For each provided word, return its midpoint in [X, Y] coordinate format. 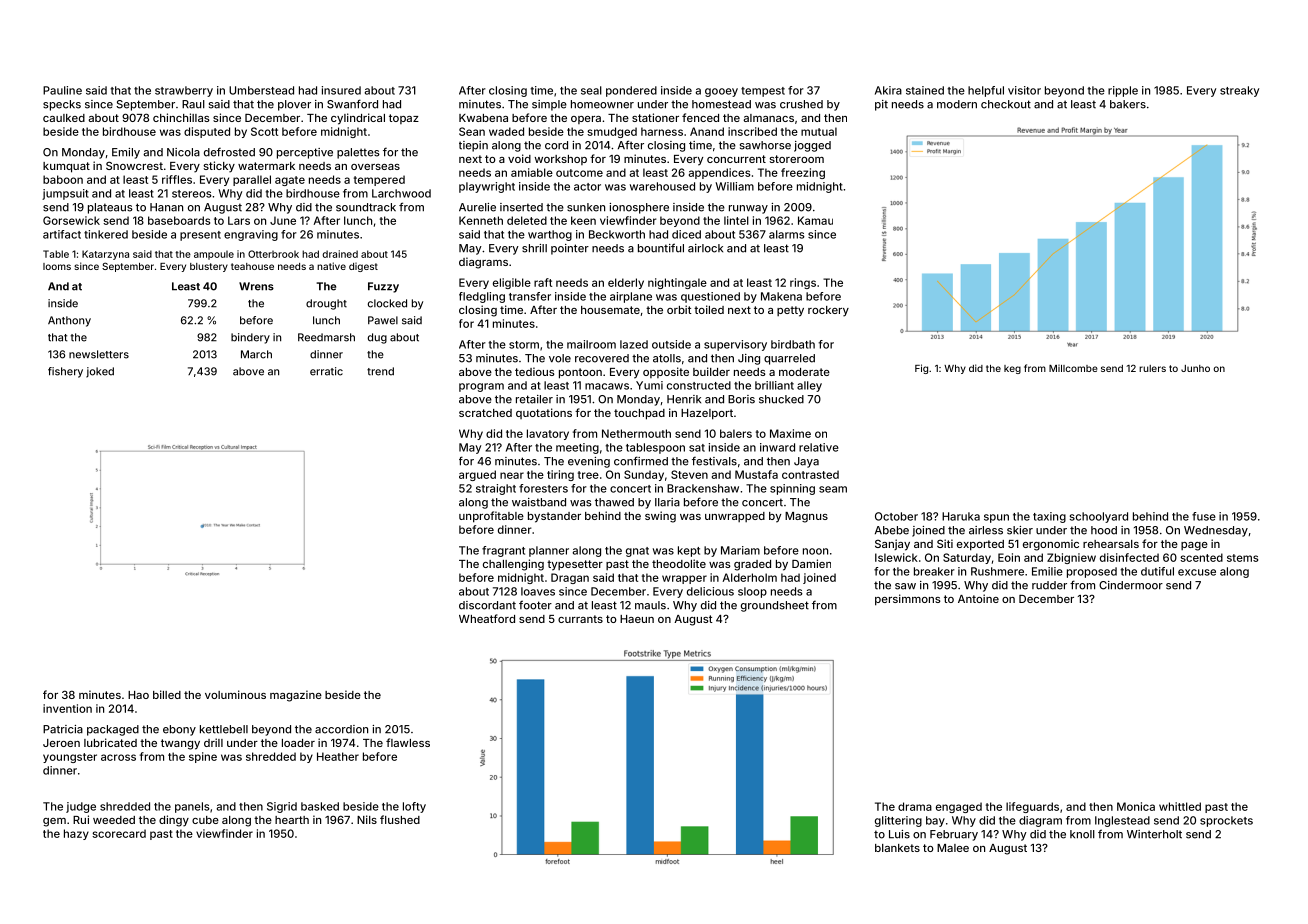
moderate [804, 372]
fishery [65, 372]
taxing [1049, 517]
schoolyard [1099, 517]
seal [591, 90]
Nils [367, 819]
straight [496, 489]
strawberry [184, 91]
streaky [1239, 91]
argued [477, 475]
